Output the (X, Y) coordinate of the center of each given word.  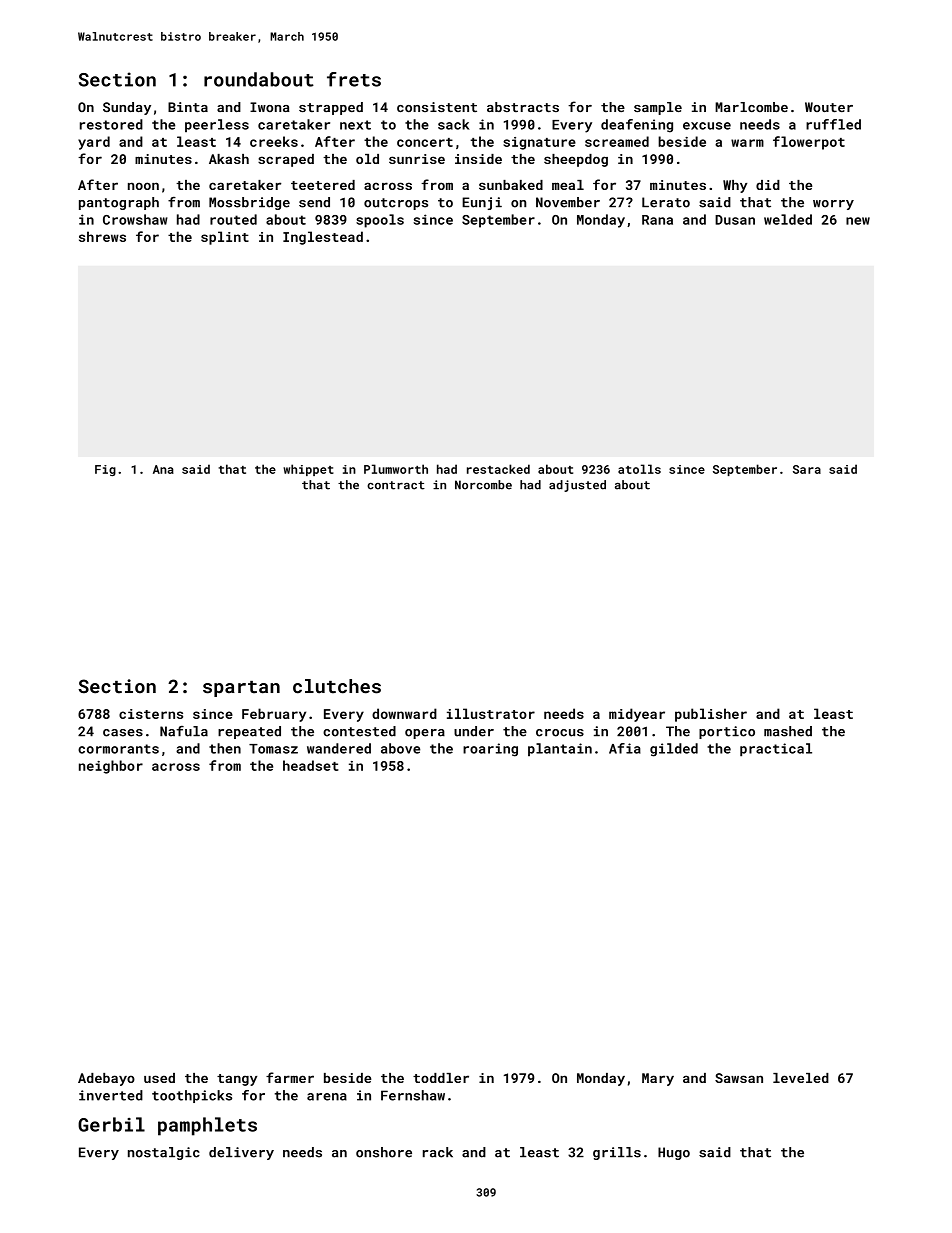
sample (658, 108)
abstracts (523, 107)
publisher (711, 715)
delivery (241, 1153)
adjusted (577, 486)
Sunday (127, 108)
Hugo (674, 1153)
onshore (384, 1152)
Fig (105, 471)
